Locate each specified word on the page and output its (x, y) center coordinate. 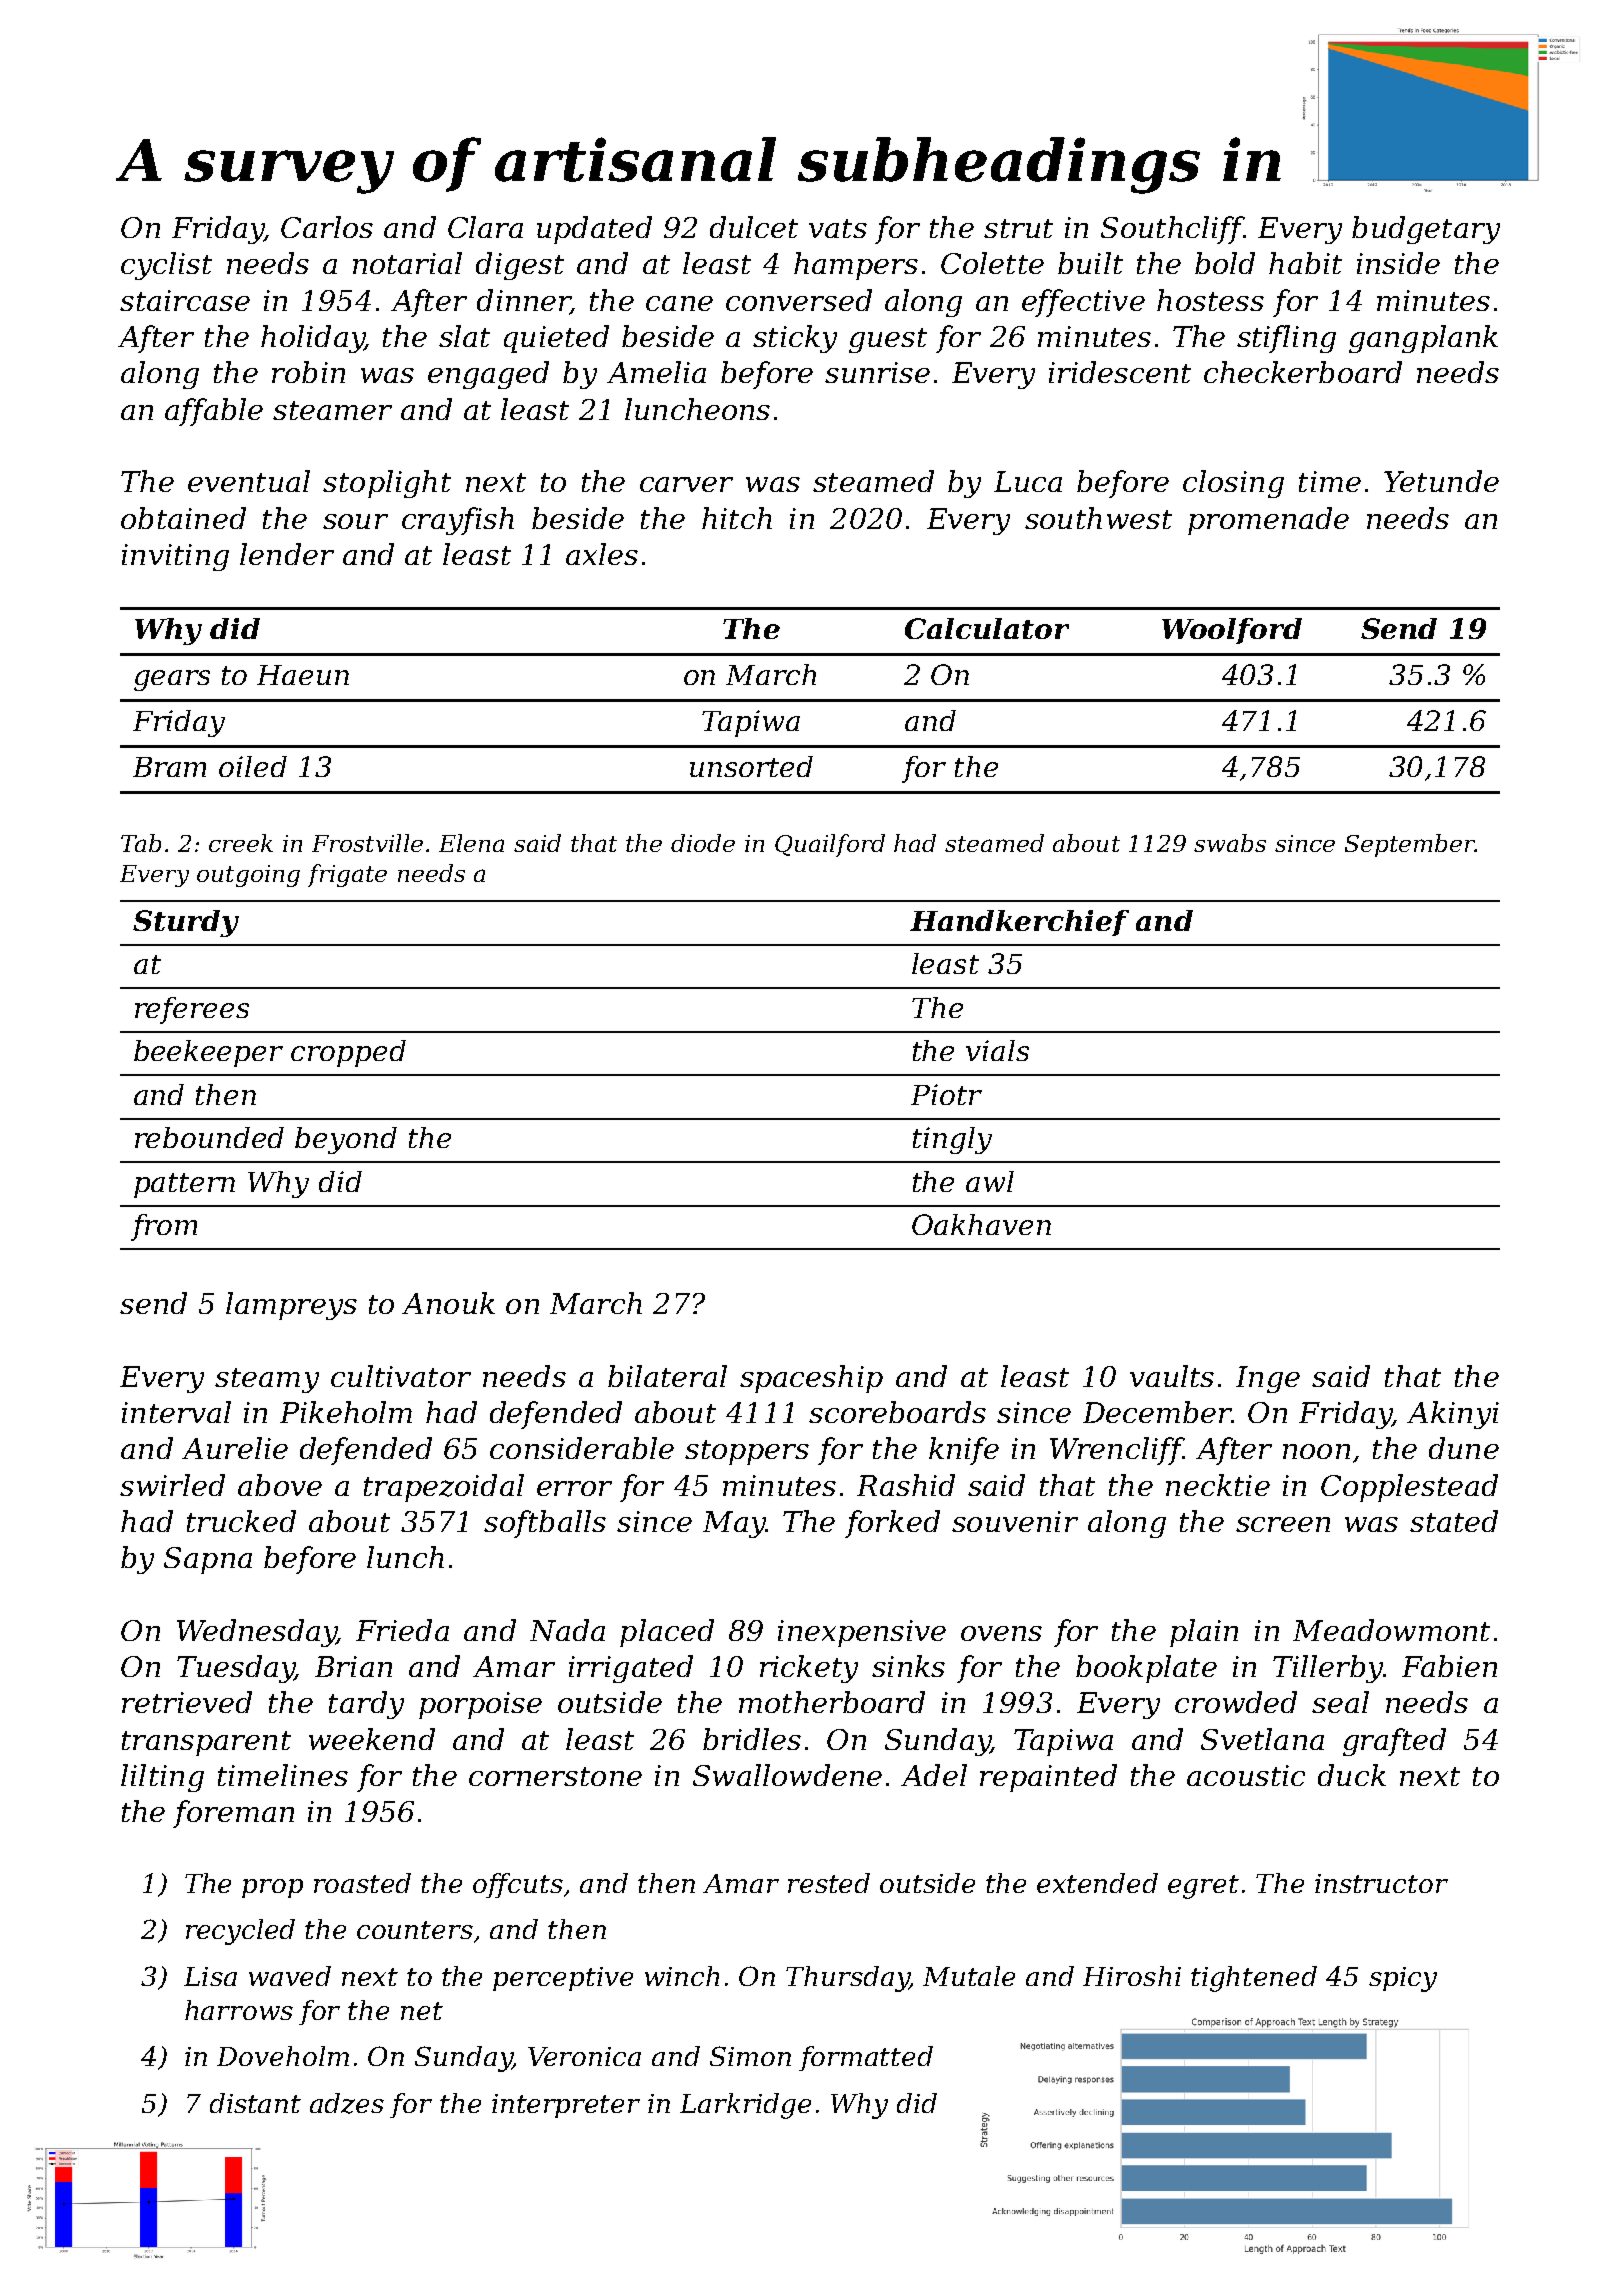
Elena (471, 843)
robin (308, 372)
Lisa (210, 1976)
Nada (567, 1630)
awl (990, 1181)
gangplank (1423, 339)
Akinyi (1453, 1415)
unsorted (751, 766)
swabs (1230, 843)
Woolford (1232, 631)
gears (172, 680)
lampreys (291, 1306)
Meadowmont (1391, 1630)
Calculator (987, 628)
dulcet (754, 227)
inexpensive (862, 1633)
